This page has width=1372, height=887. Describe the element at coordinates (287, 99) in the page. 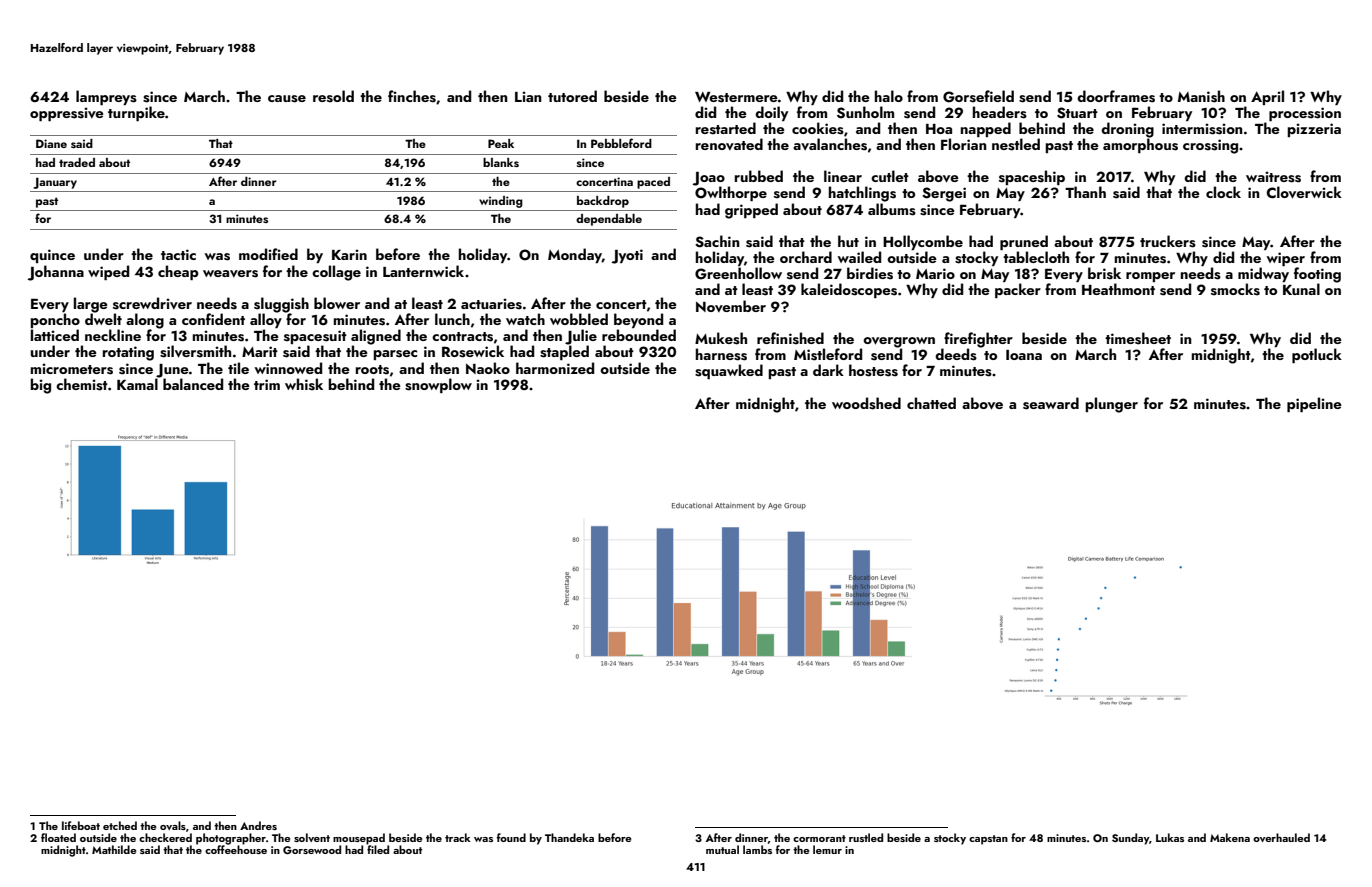

I see `cause` at that location.
